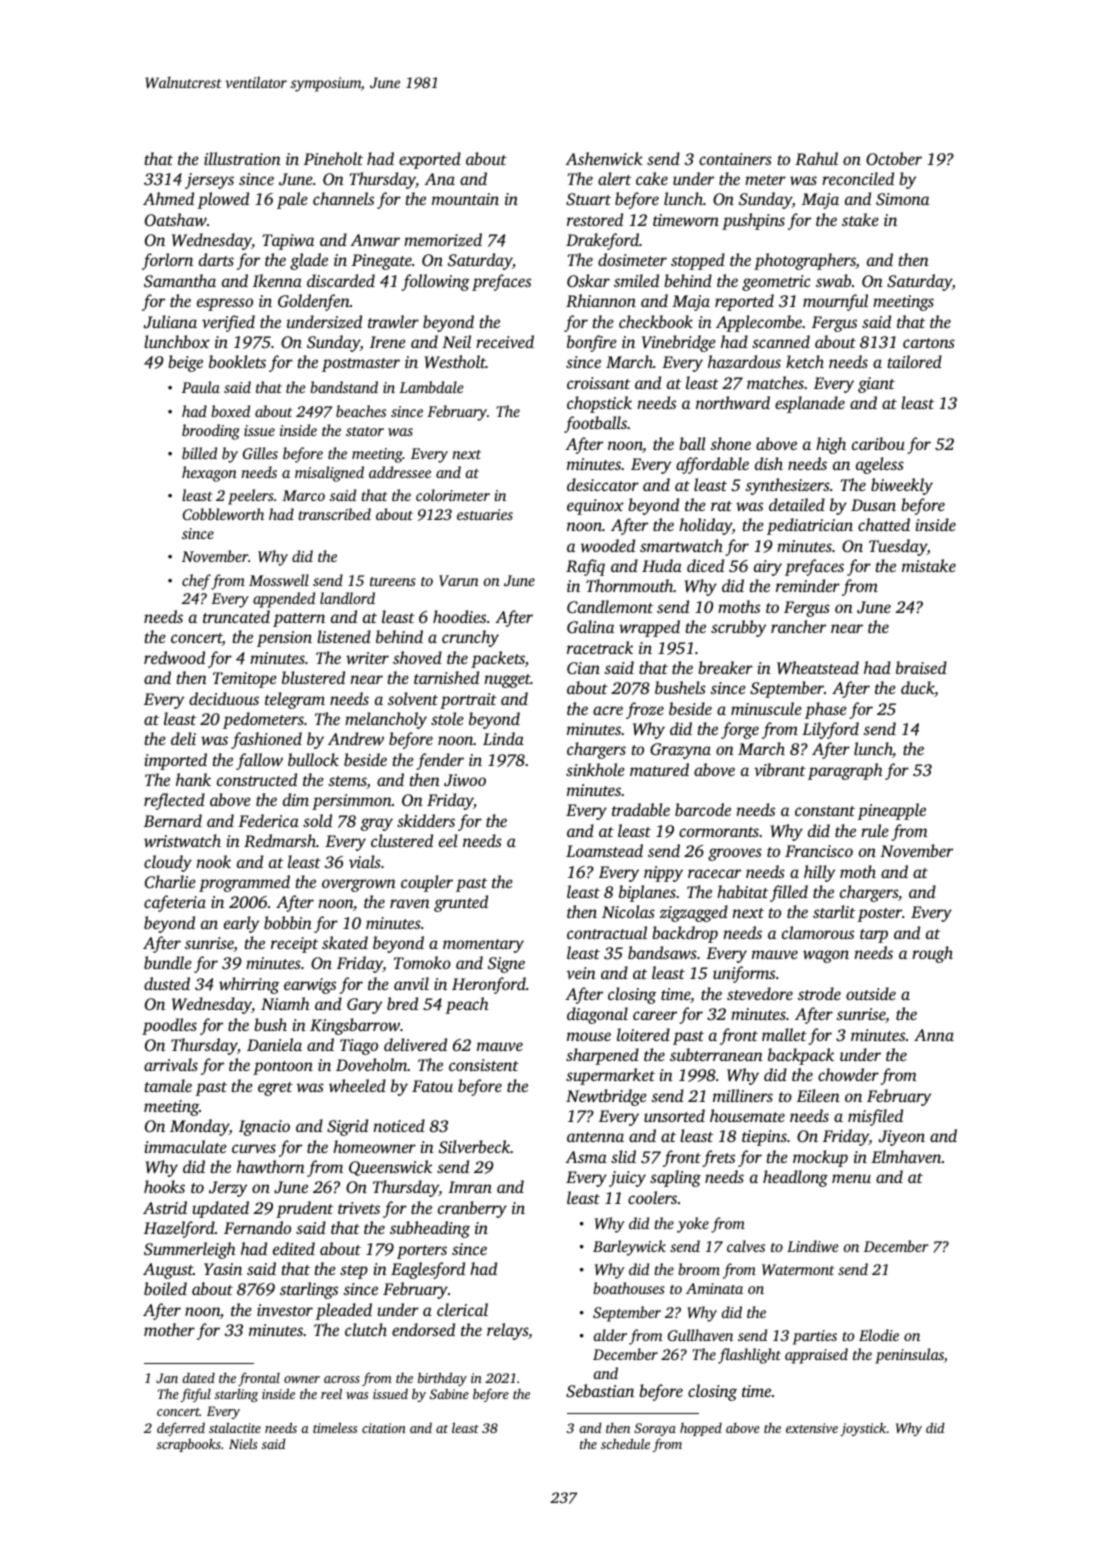  What do you see at coordinates (257, 1227) in the page?
I see `Fernando` at bounding box center [257, 1227].
